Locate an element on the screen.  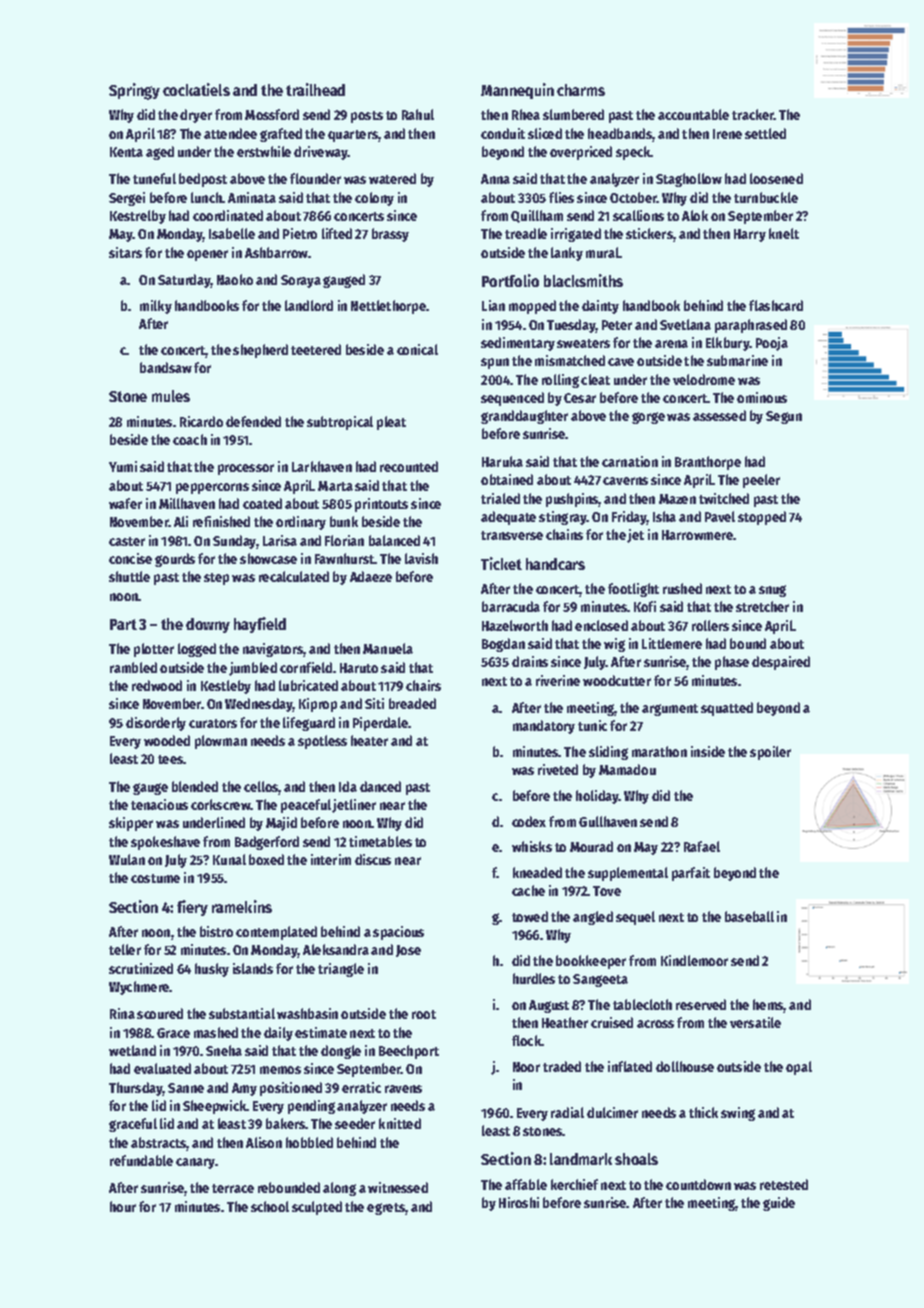
hems is located at coordinates (768, 1006).
